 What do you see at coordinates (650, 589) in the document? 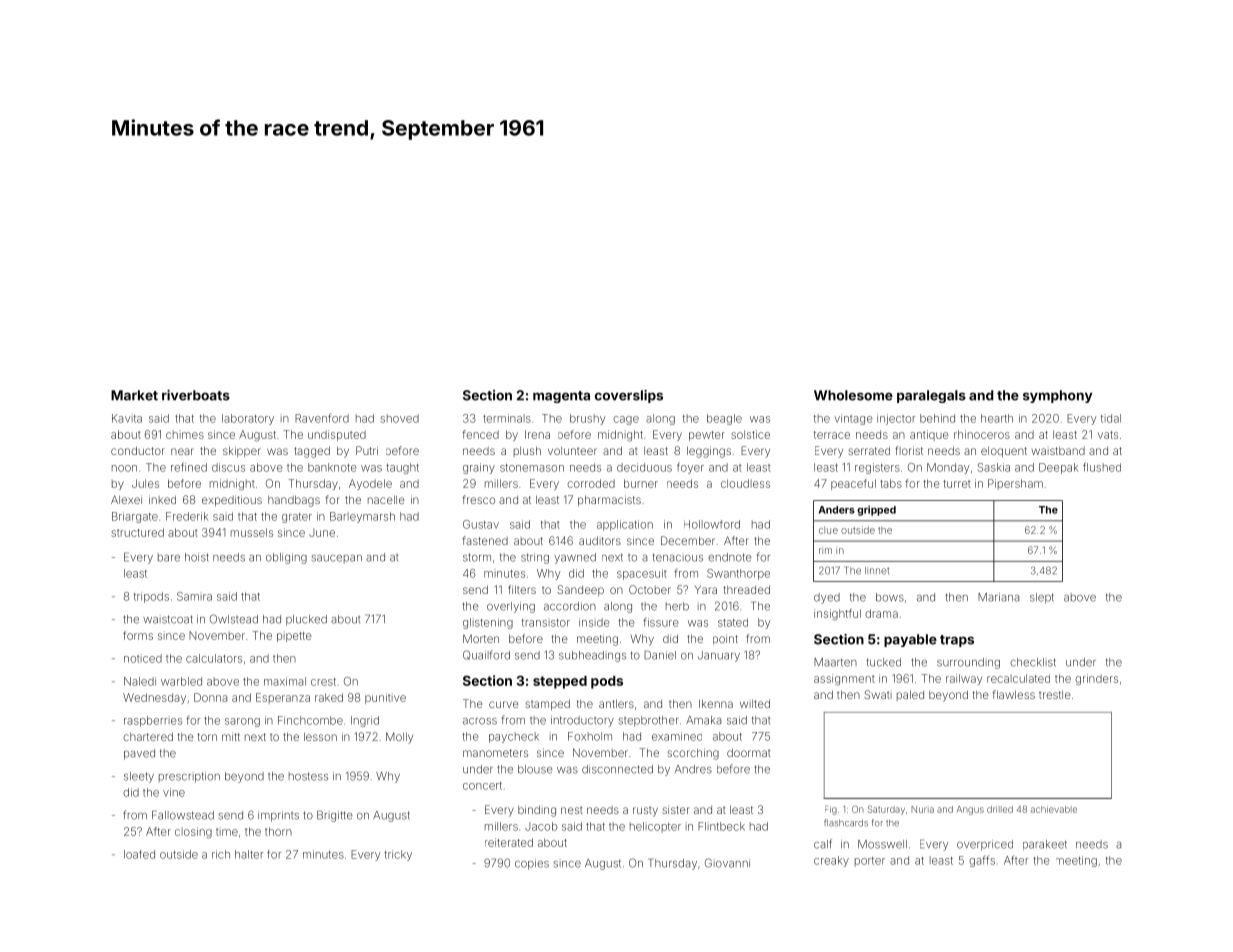
I see `October` at bounding box center [650, 589].
